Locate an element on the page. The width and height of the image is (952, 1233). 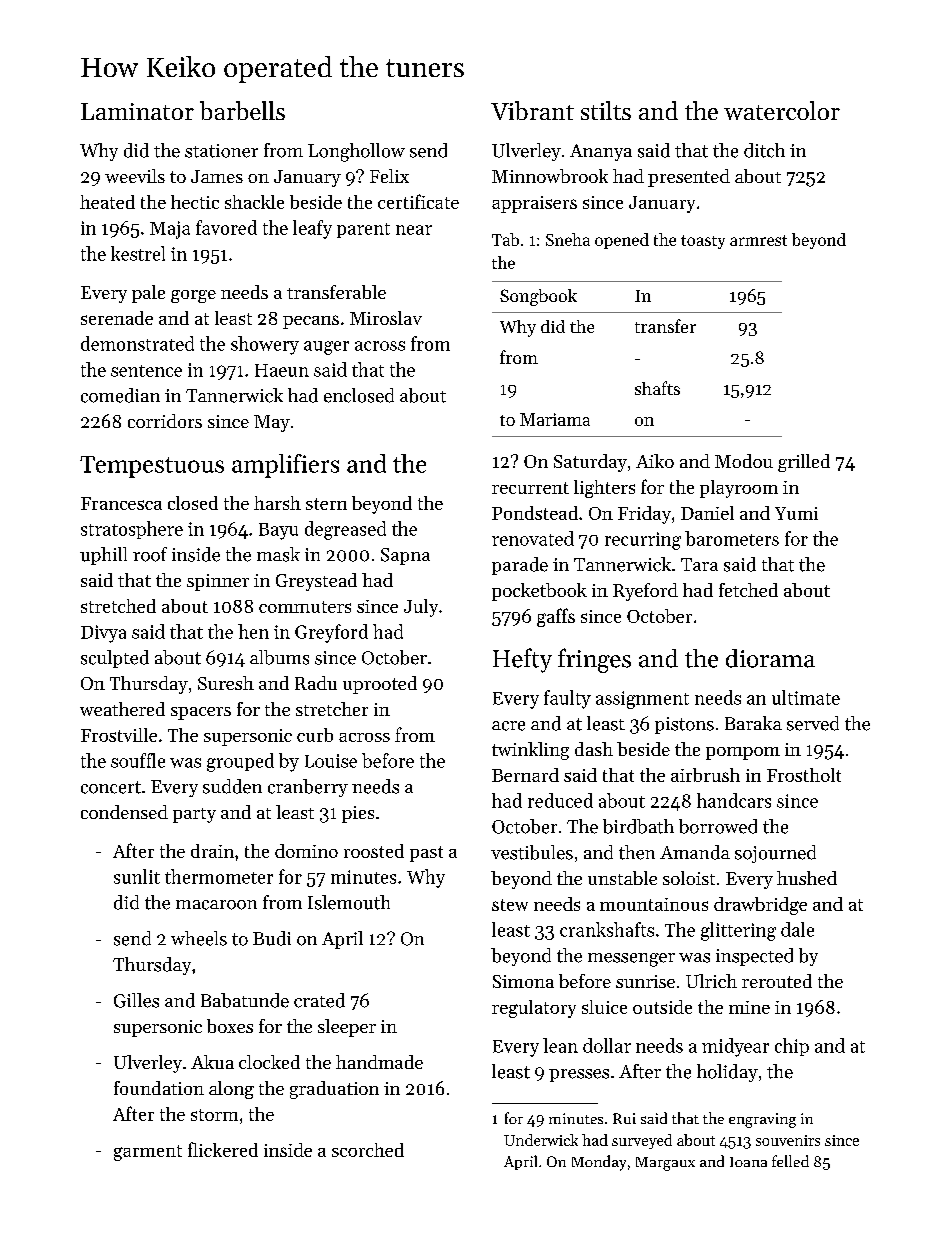
barbells is located at coordinates (242, 110).
